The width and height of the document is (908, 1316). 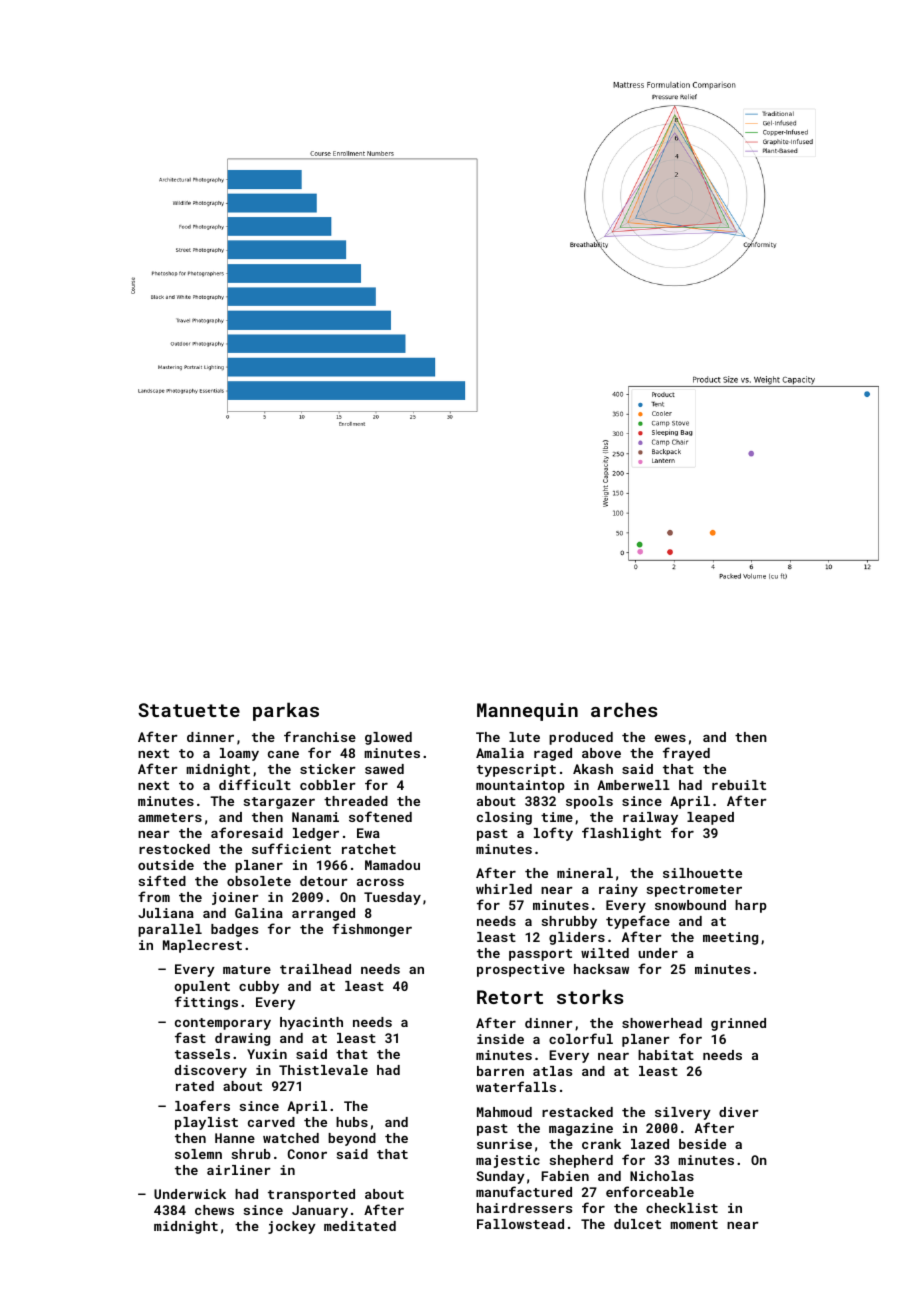 What do you see at coordinates (206, 1003) in the document?
I see `fittings` at bounding box center [206, 1003].
